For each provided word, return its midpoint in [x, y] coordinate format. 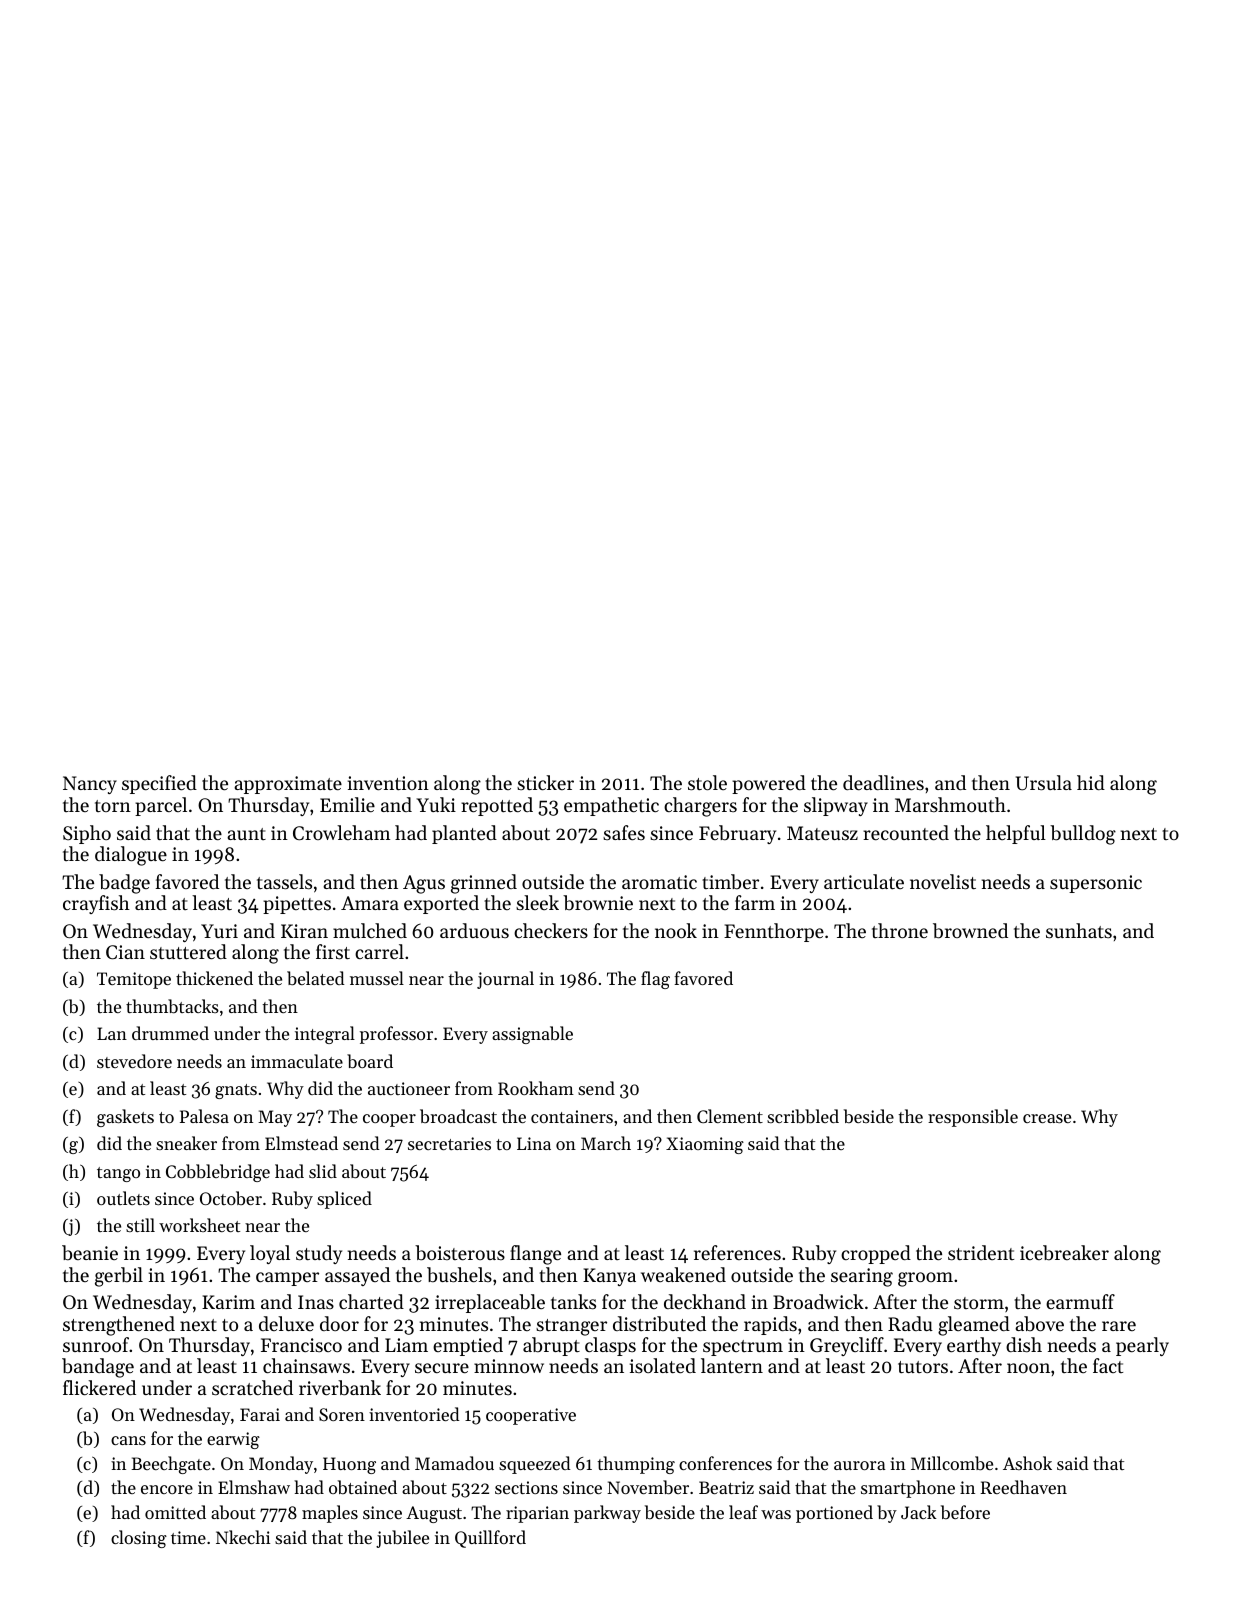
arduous [474, 930]
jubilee [402, 1539]
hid [1091, 782]
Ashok [1027, 1463]
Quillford [490, 1539]
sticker [545, 782]
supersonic [1096, 884]
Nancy [90, 785]
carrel [379, 951]
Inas [316, 1302]
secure [442, 1368]
